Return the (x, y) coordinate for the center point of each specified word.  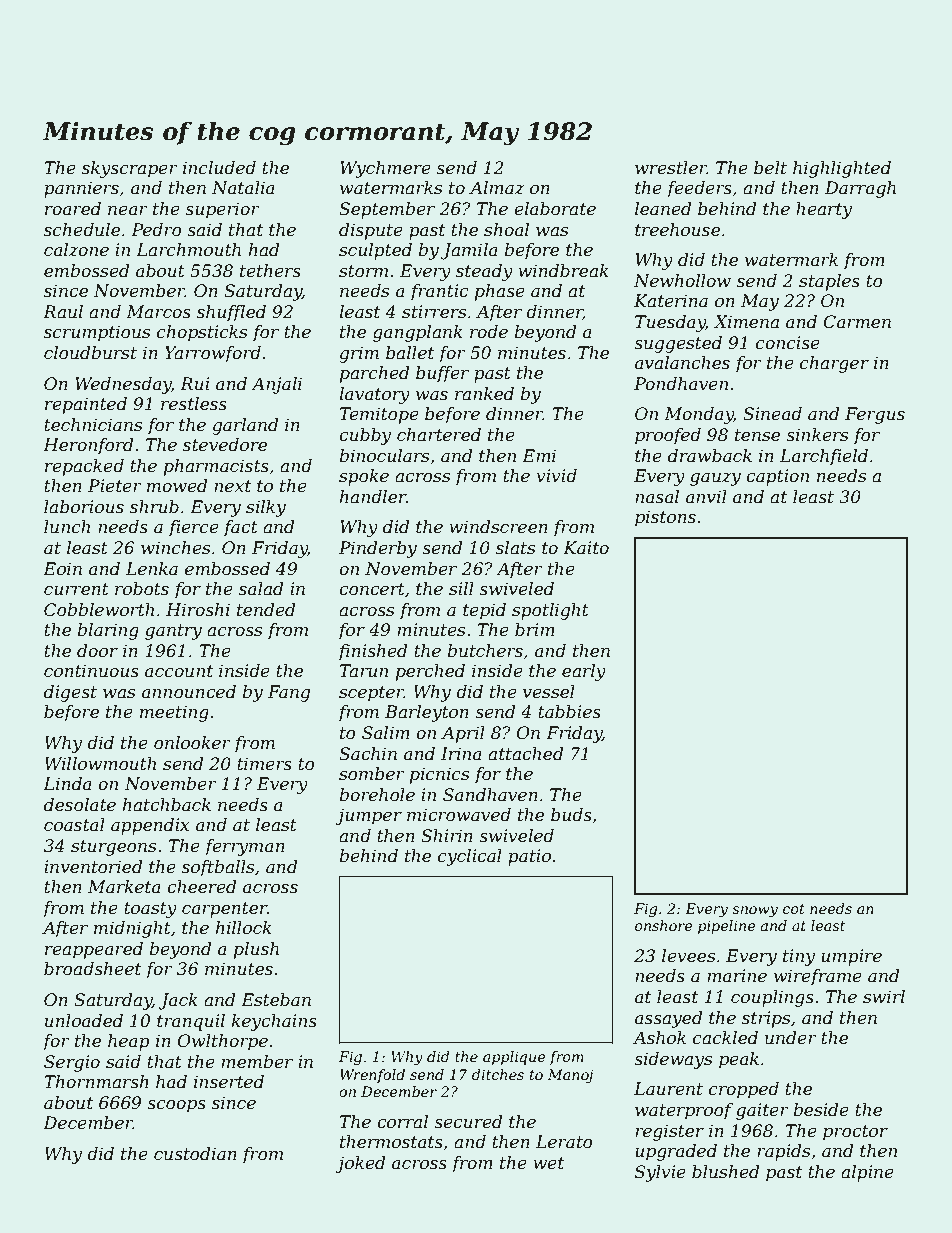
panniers (81, 189)
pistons (665, 518)
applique (514, 1058)
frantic (439, 292)
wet (548, 1163)
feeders (699, 189)
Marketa (124, 887)
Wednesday (123, 385)
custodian (195, 1153)
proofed (668, 436)
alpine (867, 1173)
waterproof (684, 1111)
